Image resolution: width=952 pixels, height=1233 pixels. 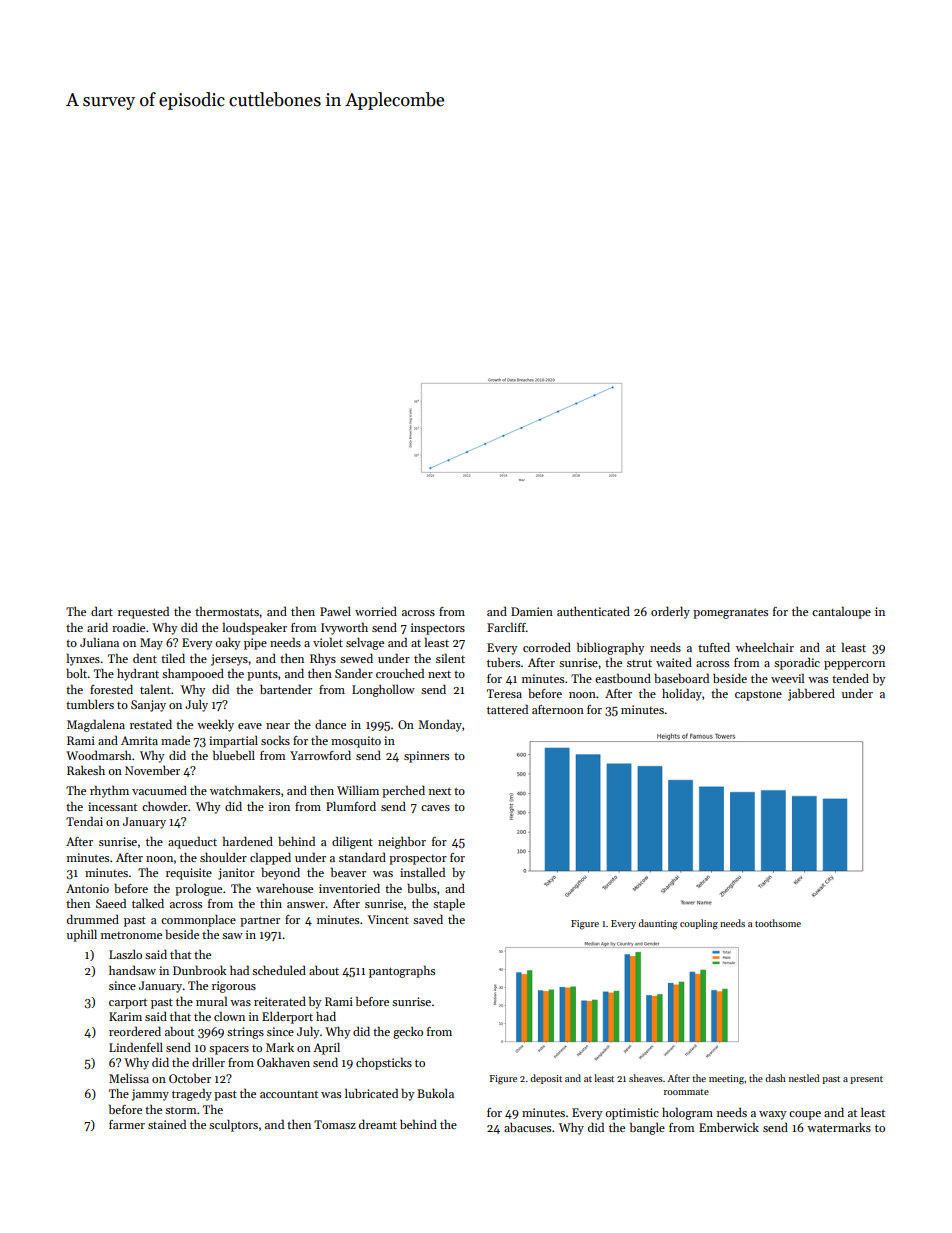 I want to click on tattered, so click(x=507, y=709).
